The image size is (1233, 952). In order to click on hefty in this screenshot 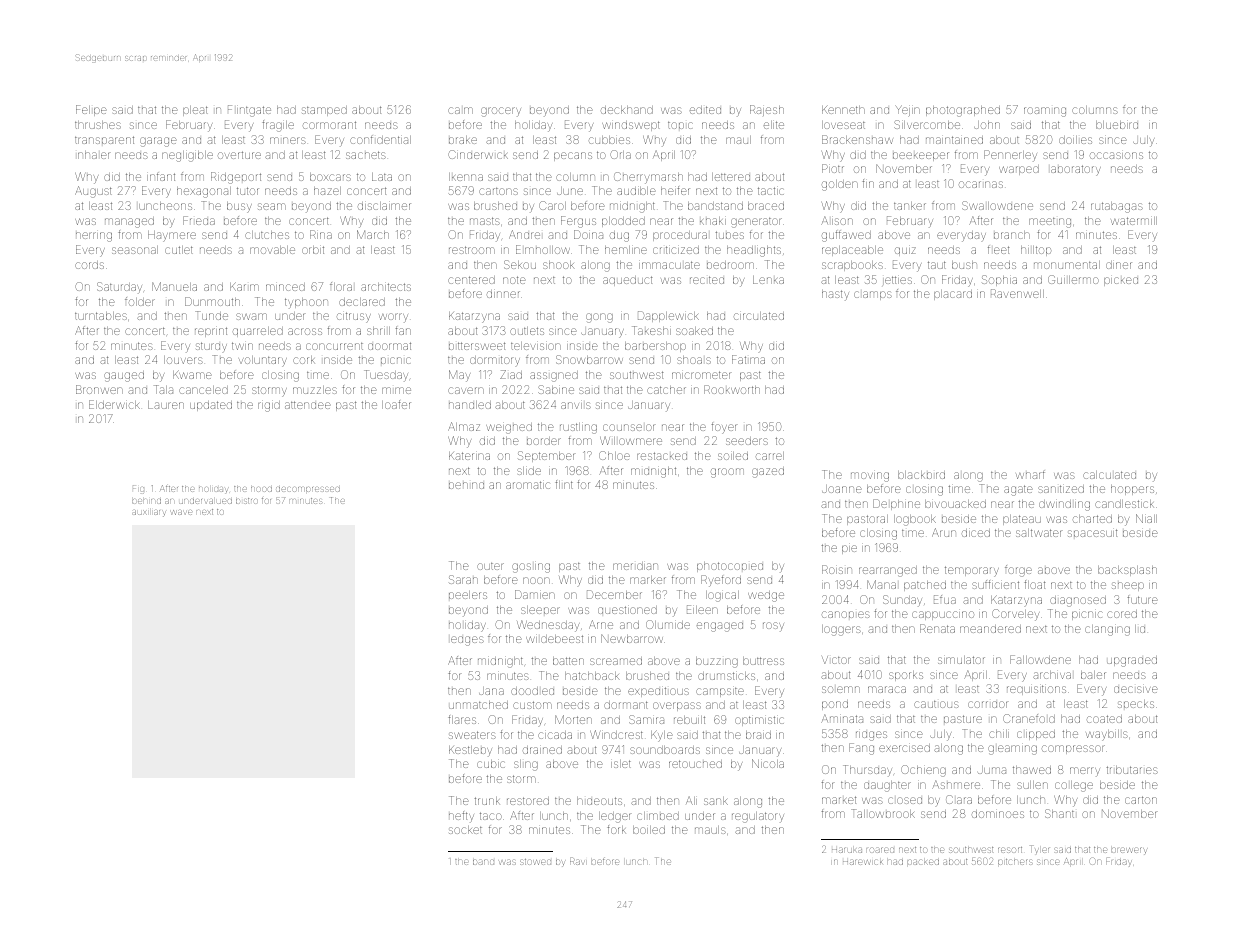, I will do `click(461, 817)`.
